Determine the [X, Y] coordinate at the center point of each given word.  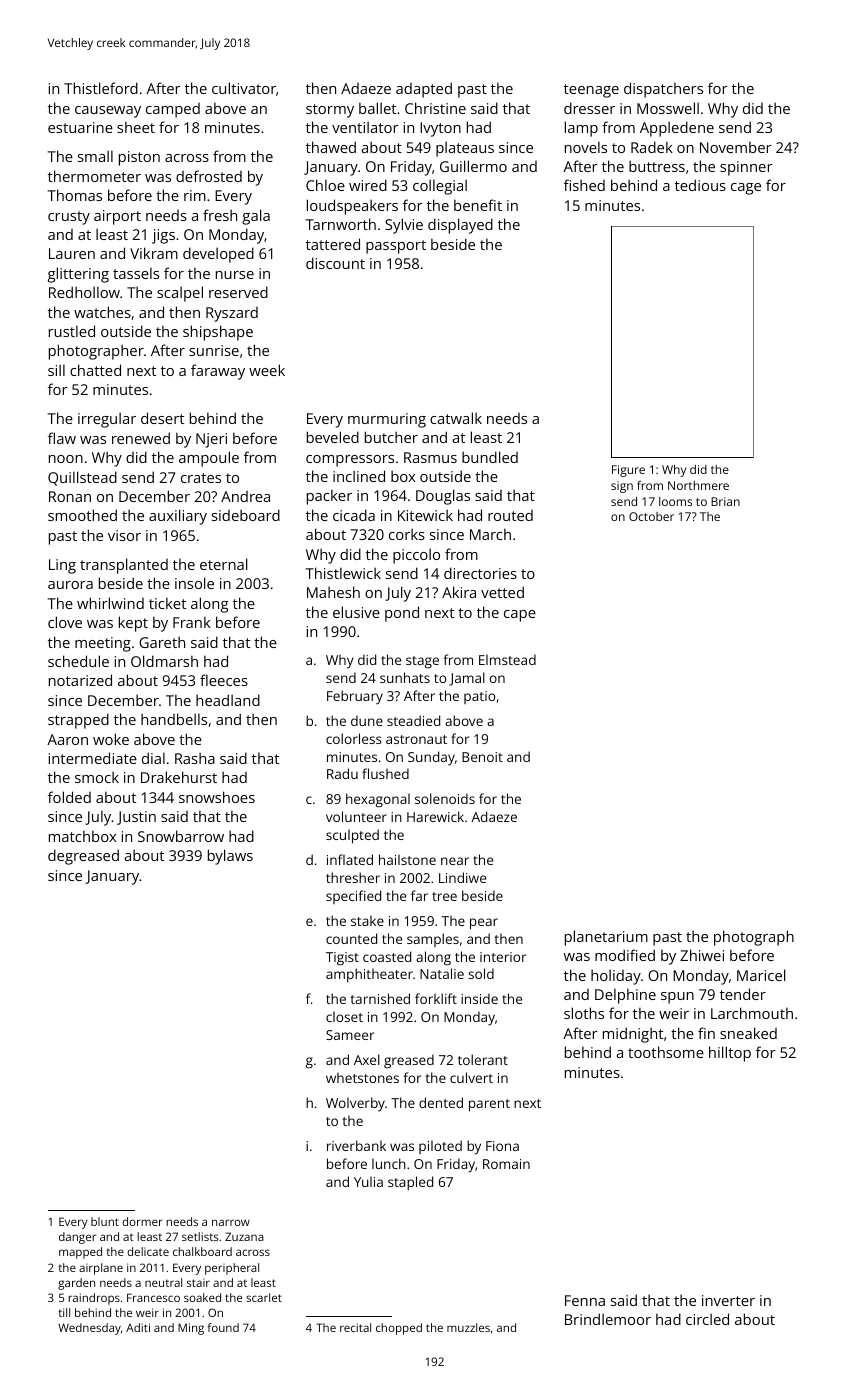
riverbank [356, 1145]
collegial [440, 187]
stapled [410, 1183]
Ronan [70, 496]
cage [746, 189]
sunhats [405, 677]
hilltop [730, 1054]
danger [77, 1238]
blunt [105, 1221]
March [490, 534]
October [651, 516]
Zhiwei [702, 955]
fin [706, 1033]
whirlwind [110, 603]
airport [117, 217]
